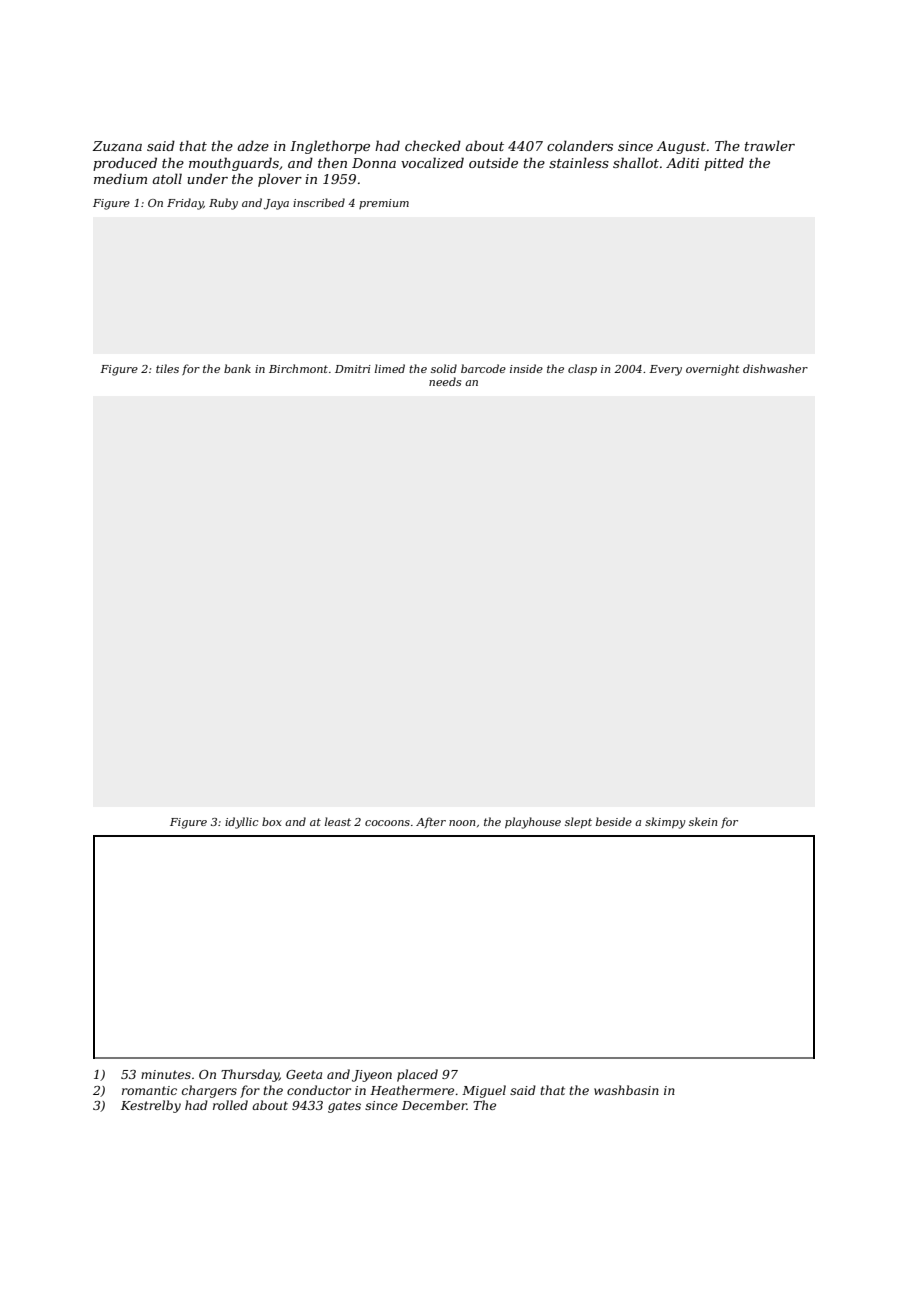 This screenshot has width=908, height=1316. What do you see at coordinates (384, 204) in the screenshot?
I see `premium` at bounding box center [384, 204].
